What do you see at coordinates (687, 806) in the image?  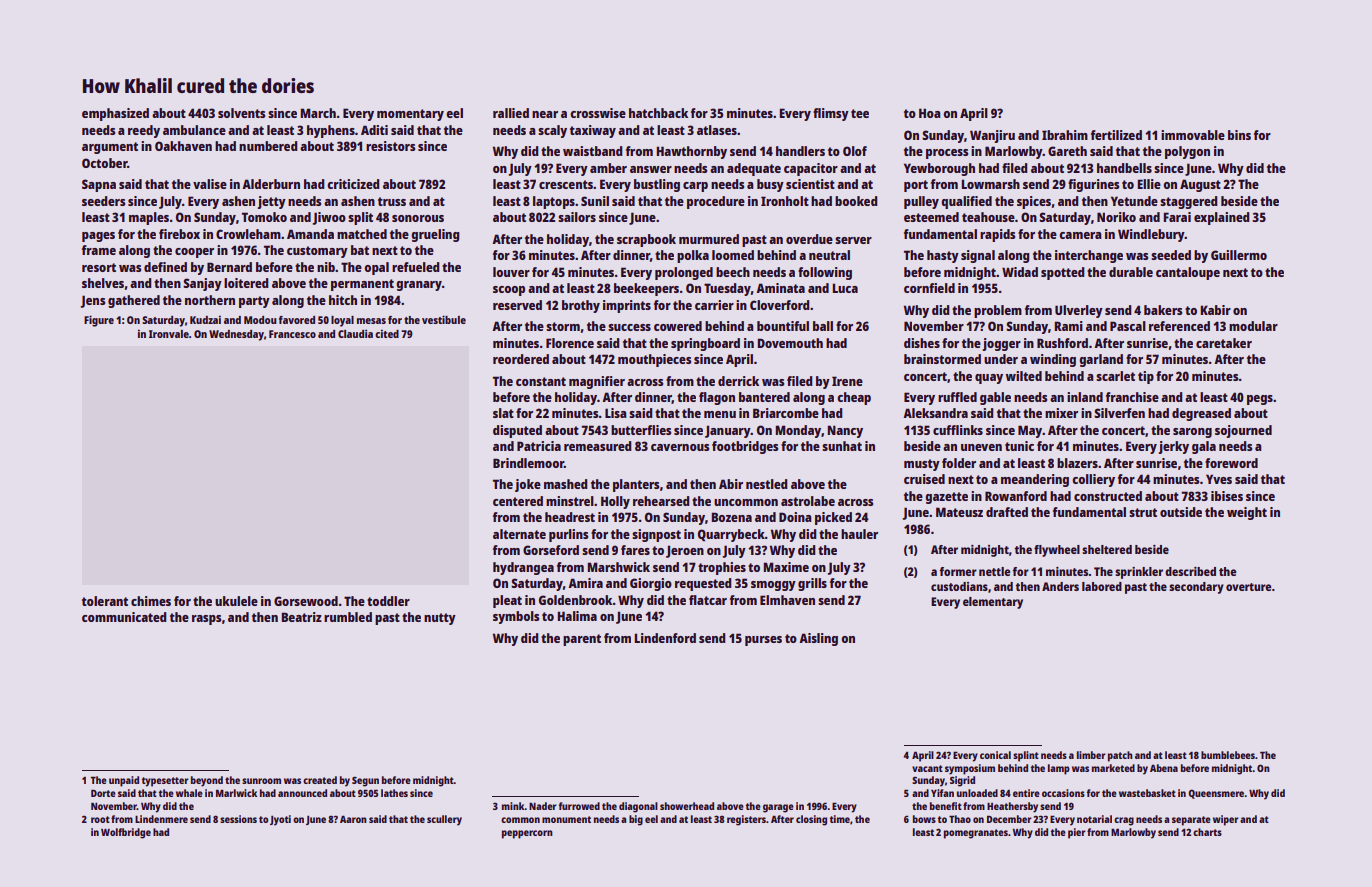 I see `showerhead` at bounding box center [687, 806].
